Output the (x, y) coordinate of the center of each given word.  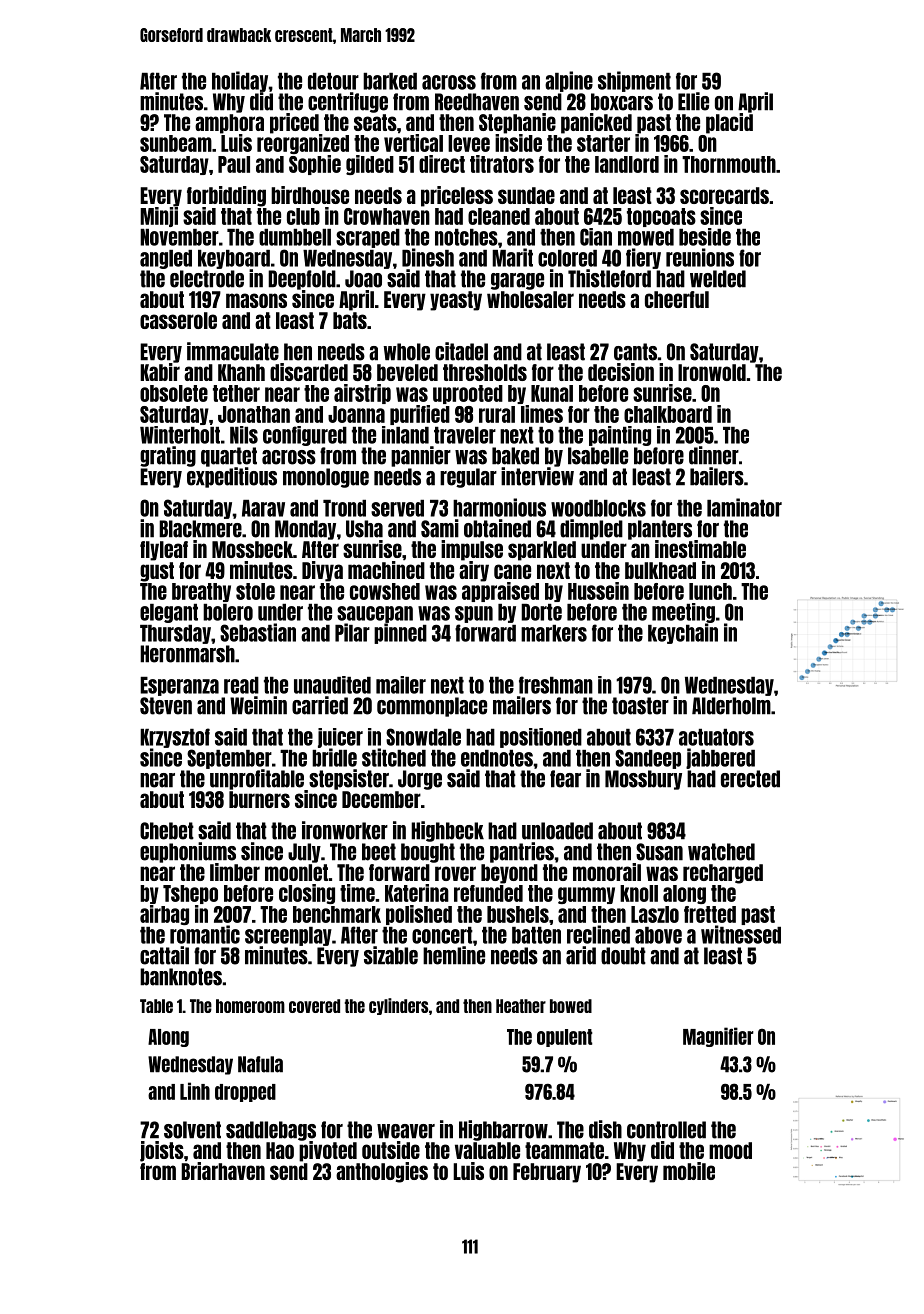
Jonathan (254, 414)
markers (554, 633)
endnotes (497, 758)
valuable (487, 1150)
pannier (421, 456)
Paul (234, 164)
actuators (716, 737)
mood (730, 1150)
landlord (627, 164)
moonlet (296, 872)
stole (255, 591)
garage (517, 281)
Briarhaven (223, 1171)
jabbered (720, 758)
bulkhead (660, 570)
